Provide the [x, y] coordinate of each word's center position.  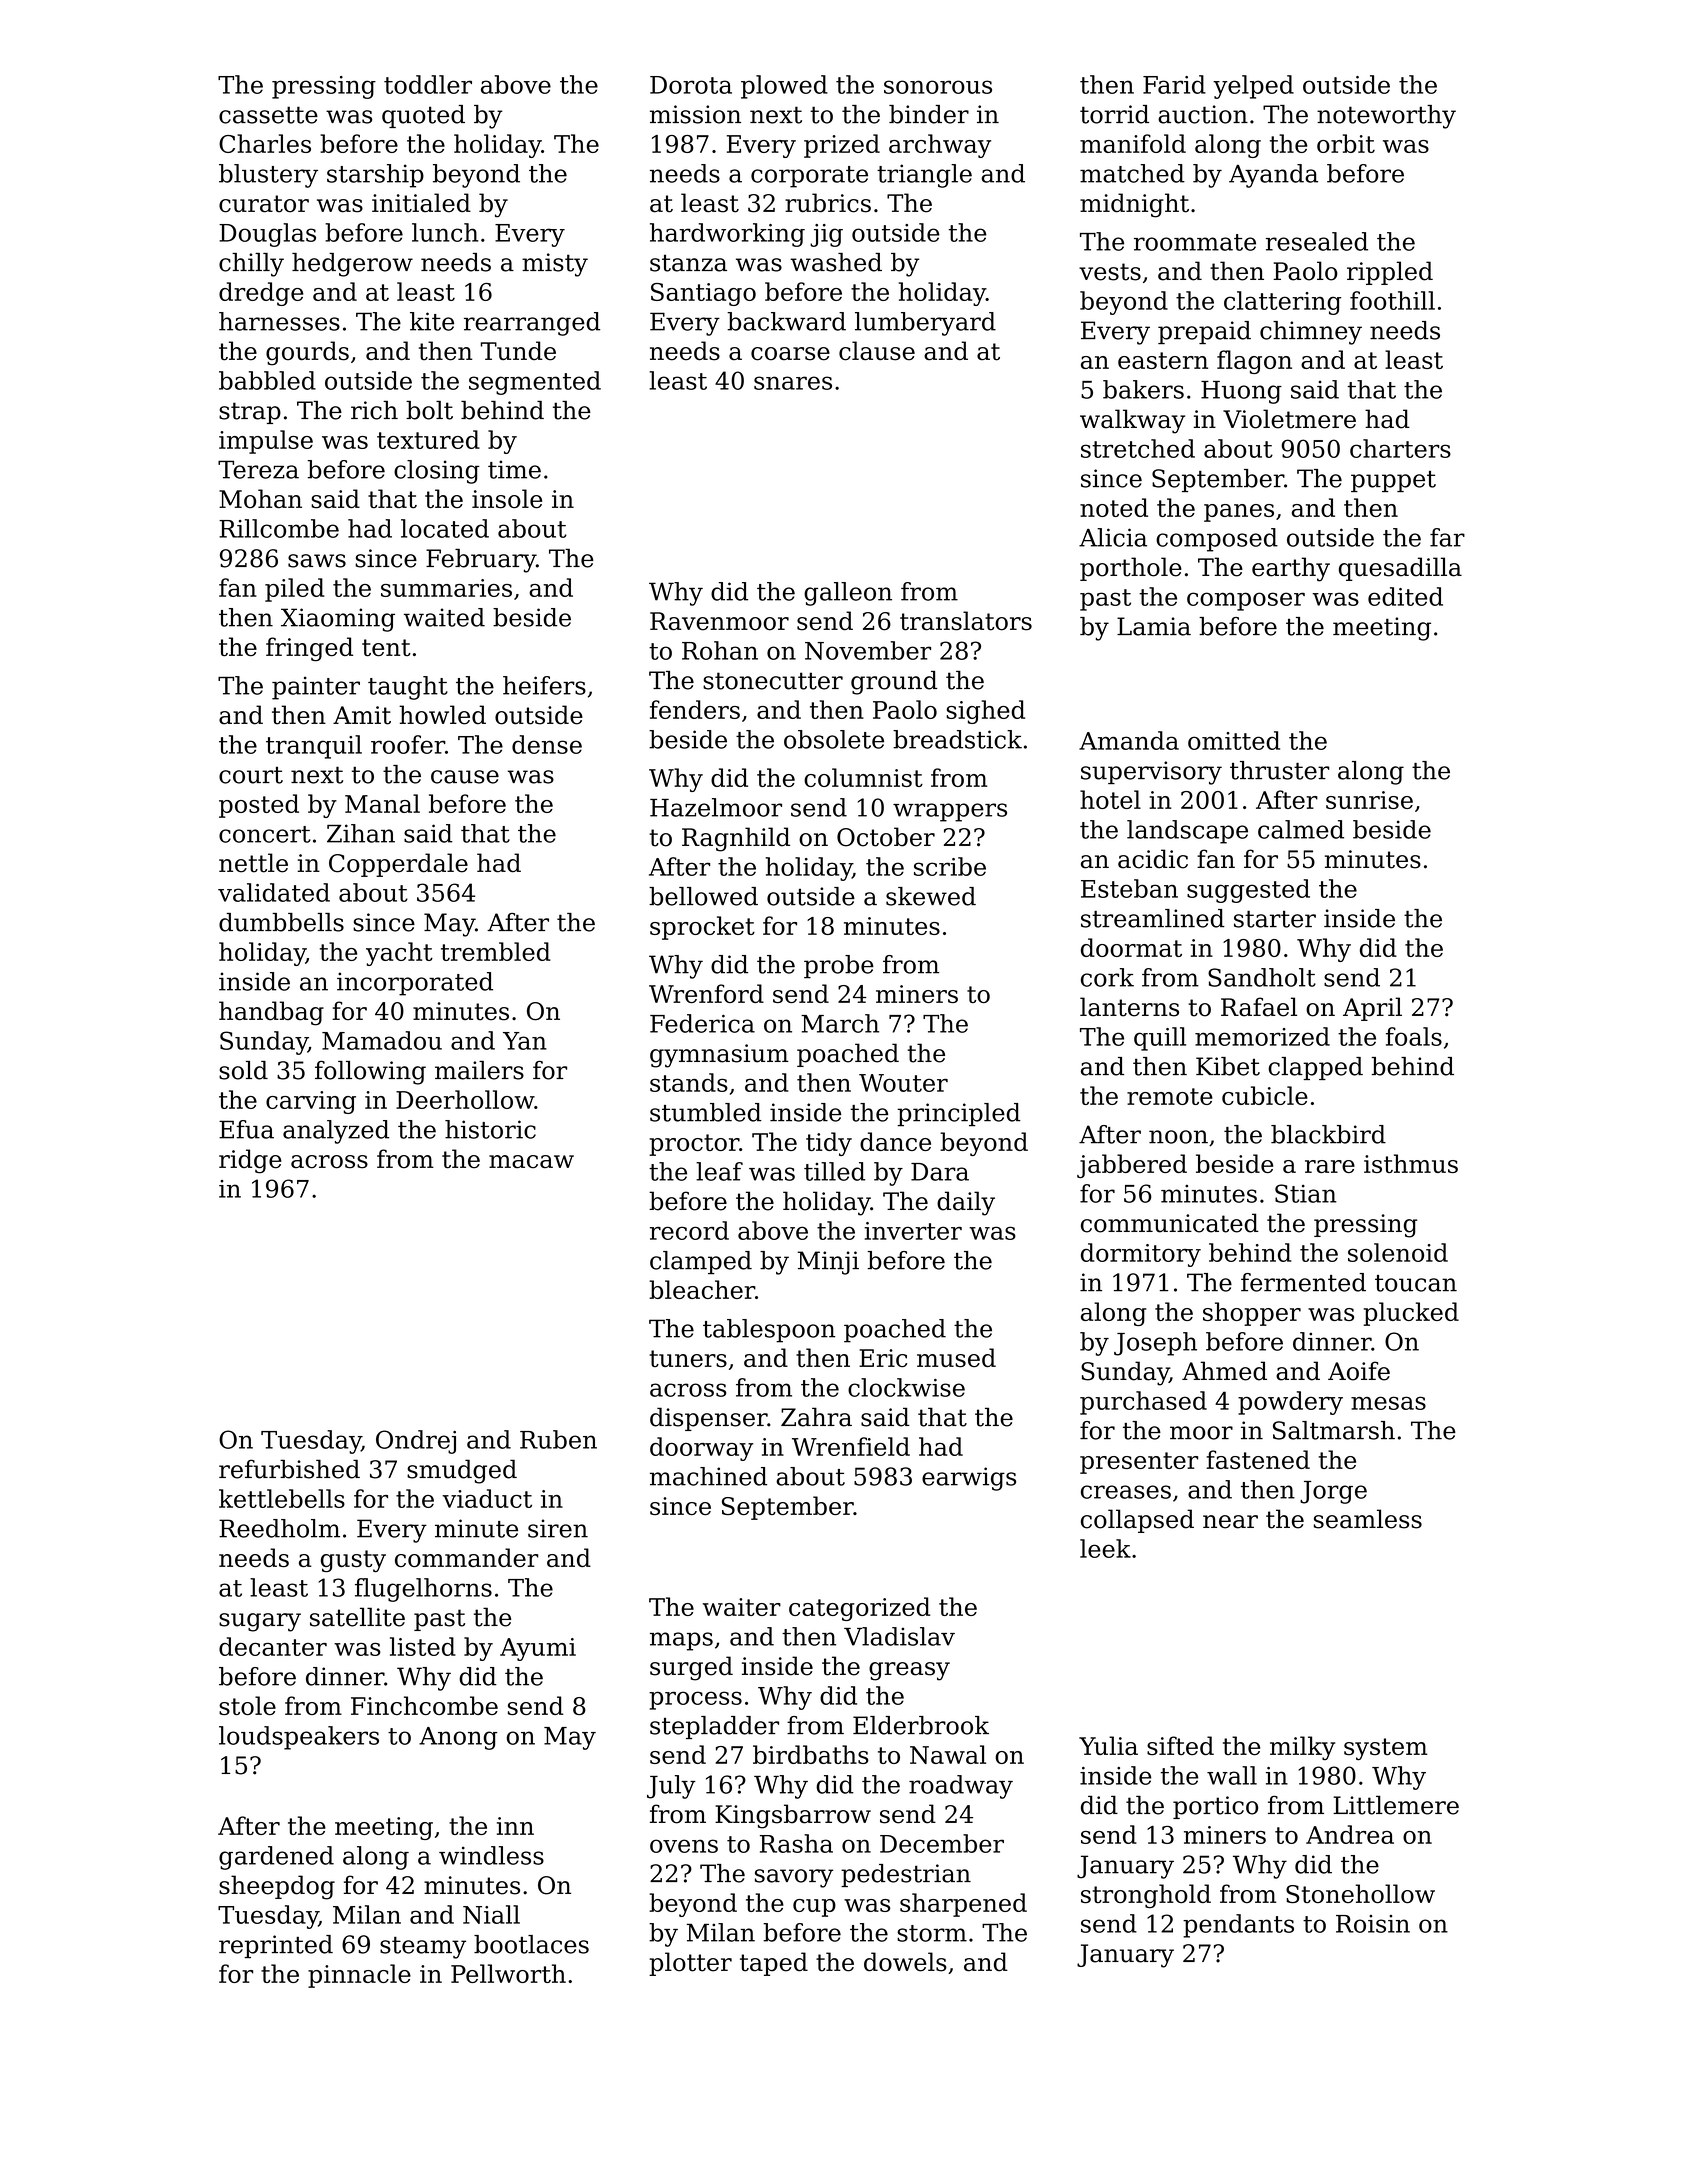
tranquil [314, 747]
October [886, 837]
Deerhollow [465, 1099]
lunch [445, 232]
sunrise [1369, 800]
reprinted [276, 1946]
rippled [1390, 273]
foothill [1392, 300]
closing [437, 472]
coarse [790, 354]
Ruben [558, 1439]
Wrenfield [851, 1446]
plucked [1411, 1314]
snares [793, 383]
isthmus [1411, 1163]
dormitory [1141, 1255]
